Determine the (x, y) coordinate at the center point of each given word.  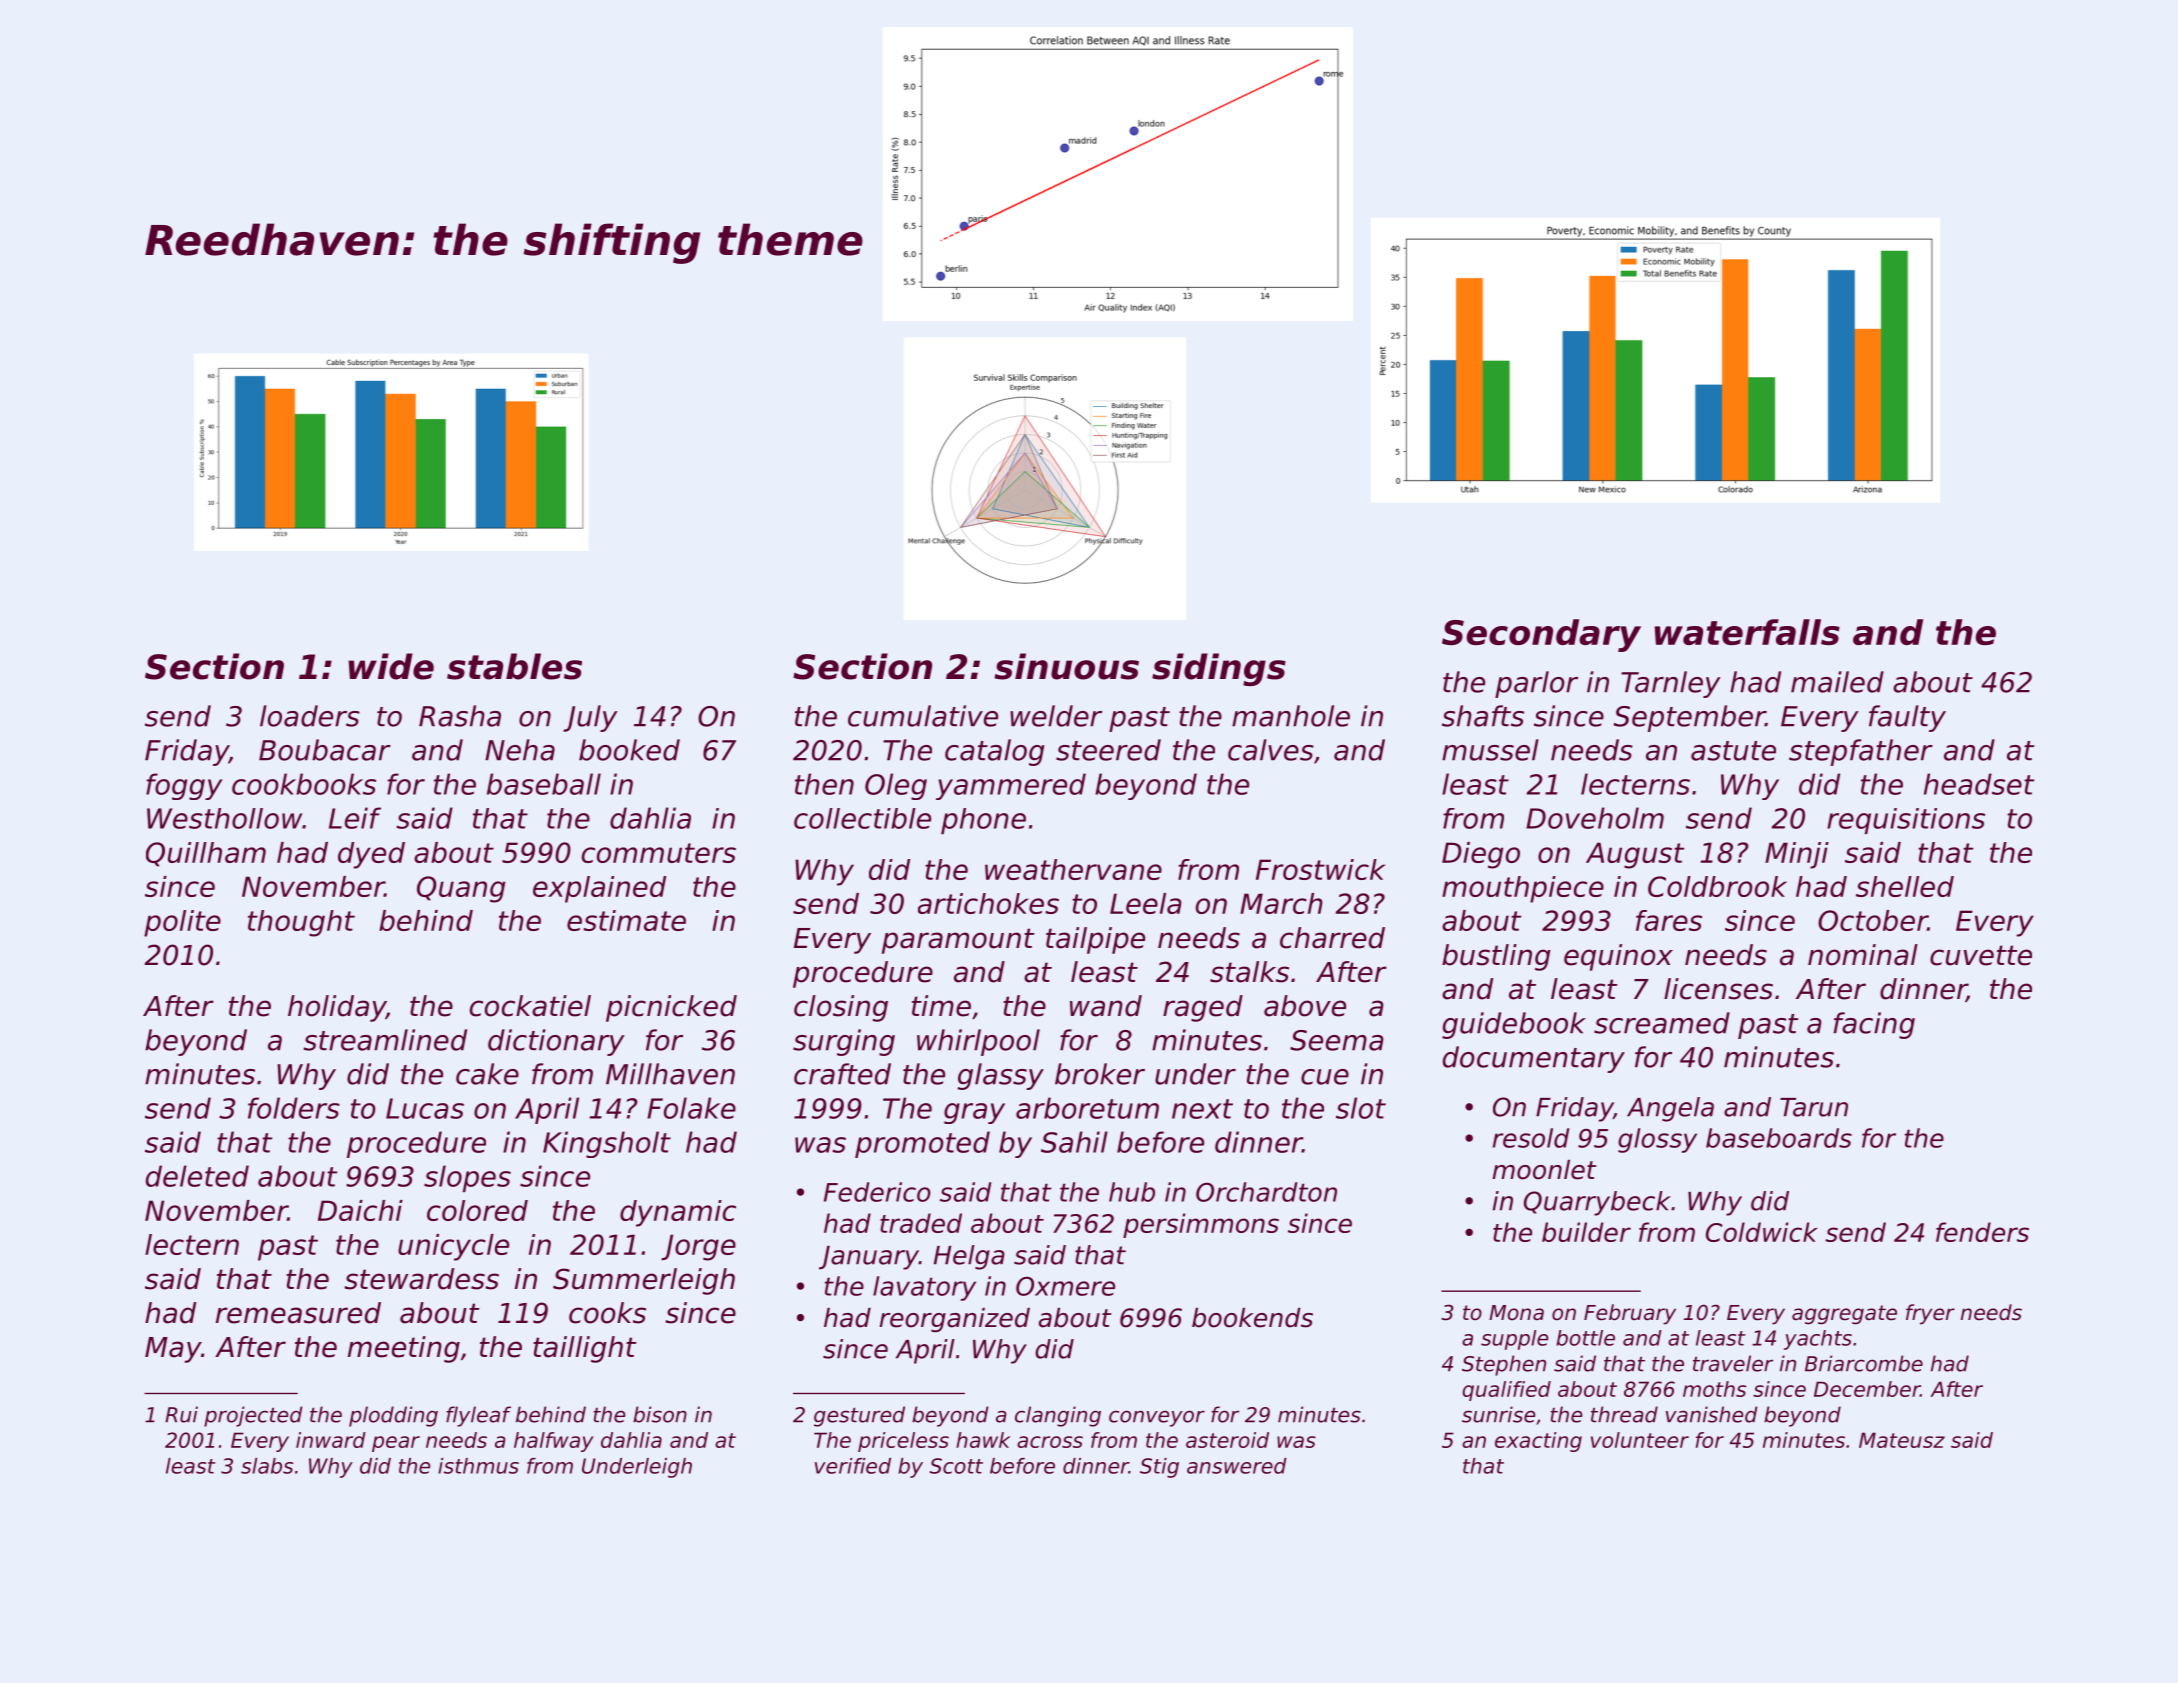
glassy (1001, 1076)
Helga (969, 1257)
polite (182, 923)
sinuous (1066, 666)
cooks (607, 1313)
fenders (1982, 1232)
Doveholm (1595, 818)
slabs (267, 1466)
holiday (337, 1008)
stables (514, 666)
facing (1874, 1025)
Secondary (1541, 635)
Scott (956, 1466)
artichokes (988, 903)
